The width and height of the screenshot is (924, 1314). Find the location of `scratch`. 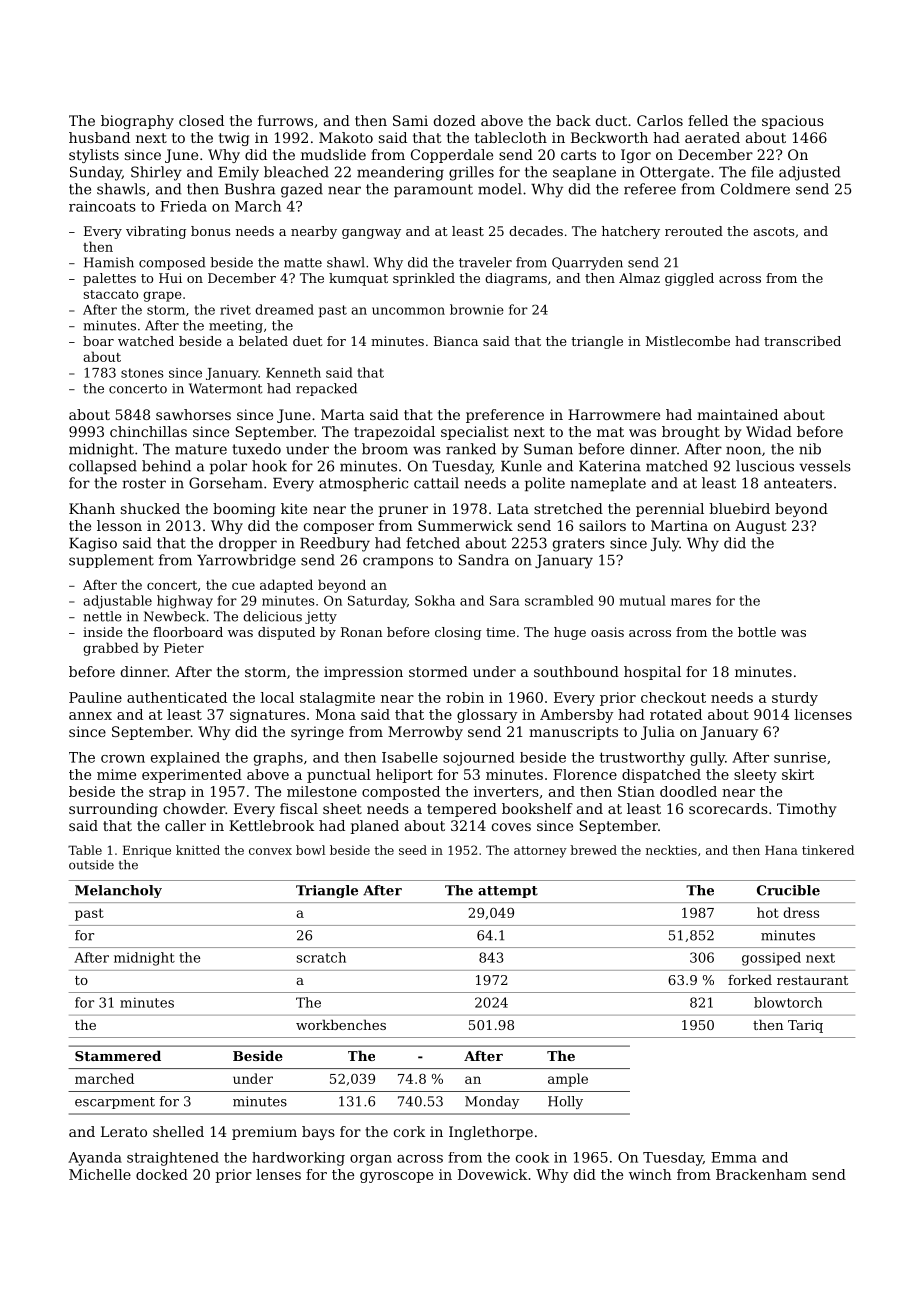

scratch is located at coordinates (321, 957).
